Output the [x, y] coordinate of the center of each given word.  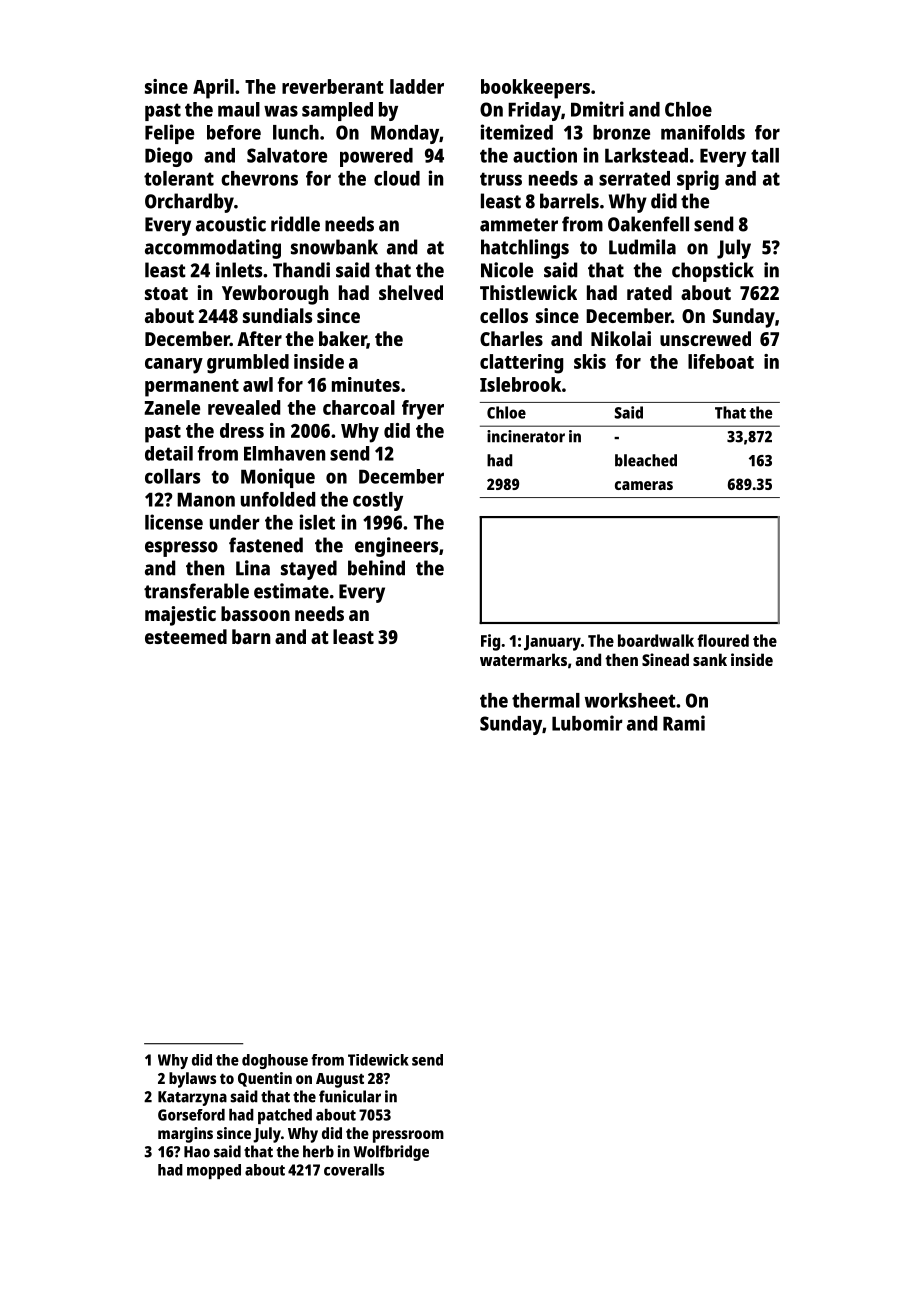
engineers [396, 547]
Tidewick [378, 1060]
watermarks [523, 659]
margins [185, 1135]
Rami [684, 723]
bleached [646, 460]
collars [172, 476]
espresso [181, 549]
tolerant [179, 178]
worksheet [630, 700]
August [340, 1080]
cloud [397, 178]
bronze [621, 132]
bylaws [192, 1080]
